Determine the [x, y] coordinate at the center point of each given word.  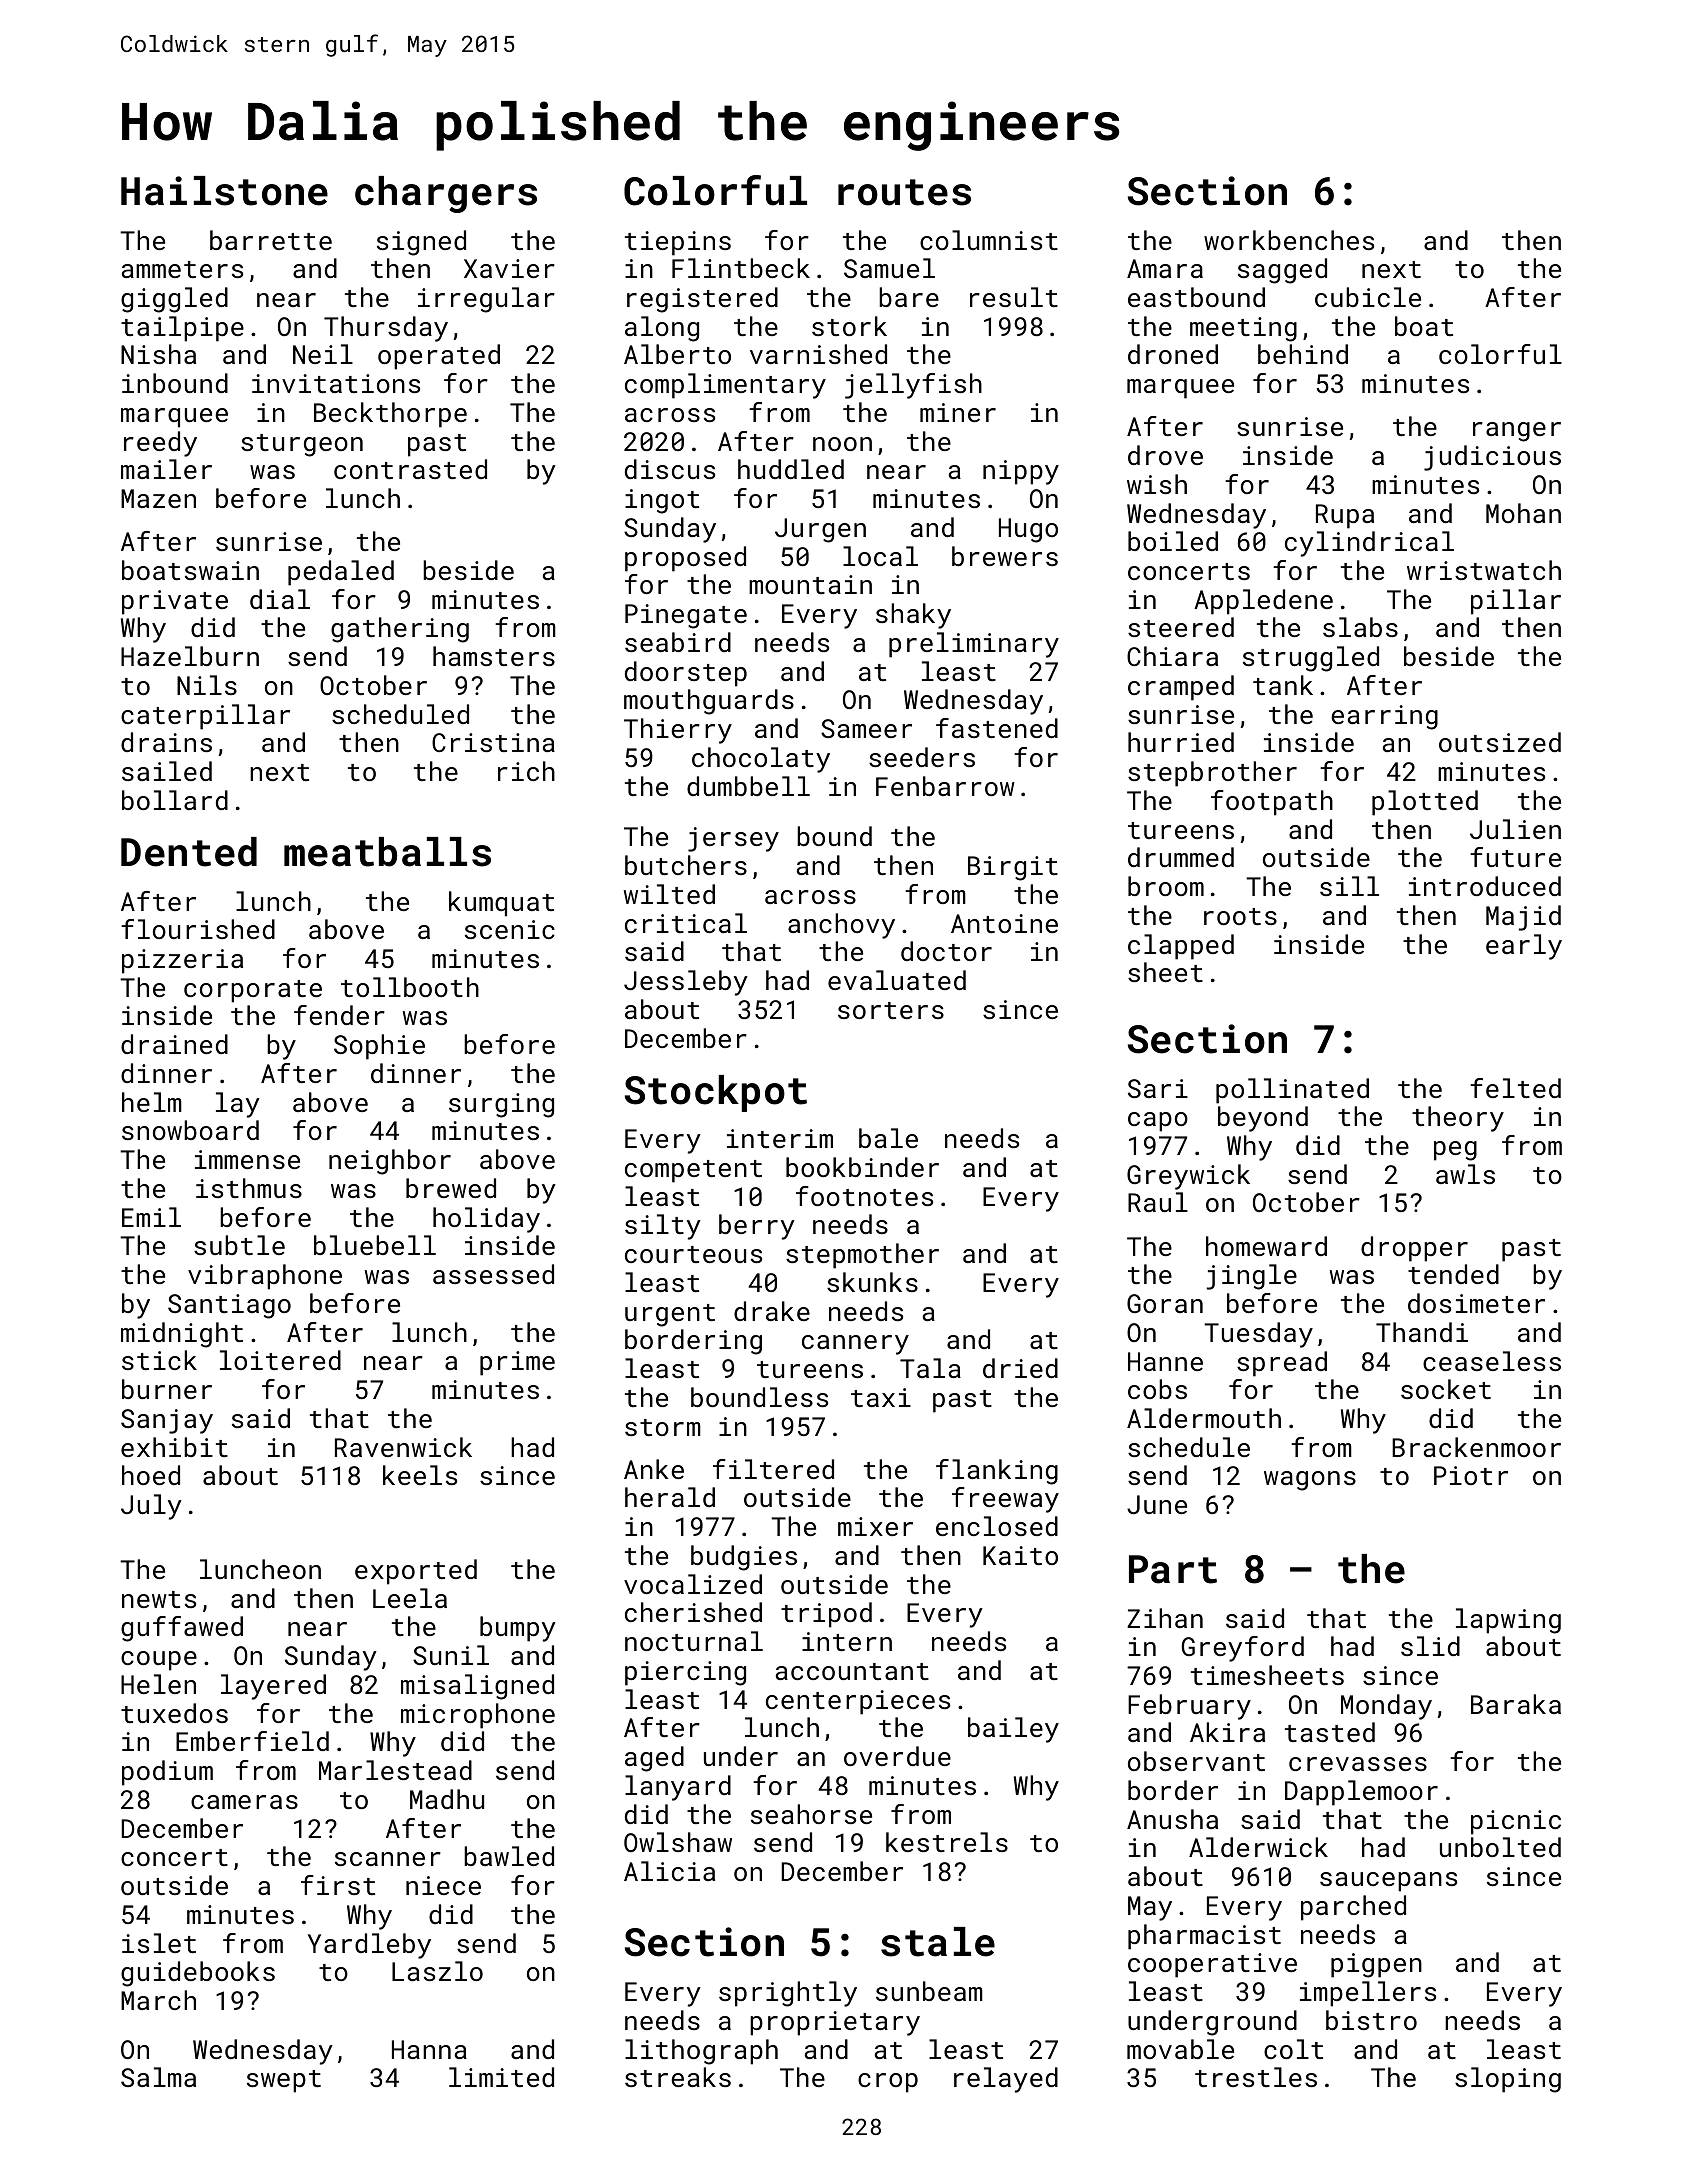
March [158, 2000]
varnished [818, 354]
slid [1430, 1646]
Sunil [451, 1655]
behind [1303, 354]
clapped [1181, 947]
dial [280, 599]
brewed [451, 1188]
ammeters [182, 269]
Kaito [1020, 1555]
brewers [1005, 556]
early [1524, 947]
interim [780, 1138]
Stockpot [716, 1093]
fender [339, 1015]
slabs [1360, 627]
